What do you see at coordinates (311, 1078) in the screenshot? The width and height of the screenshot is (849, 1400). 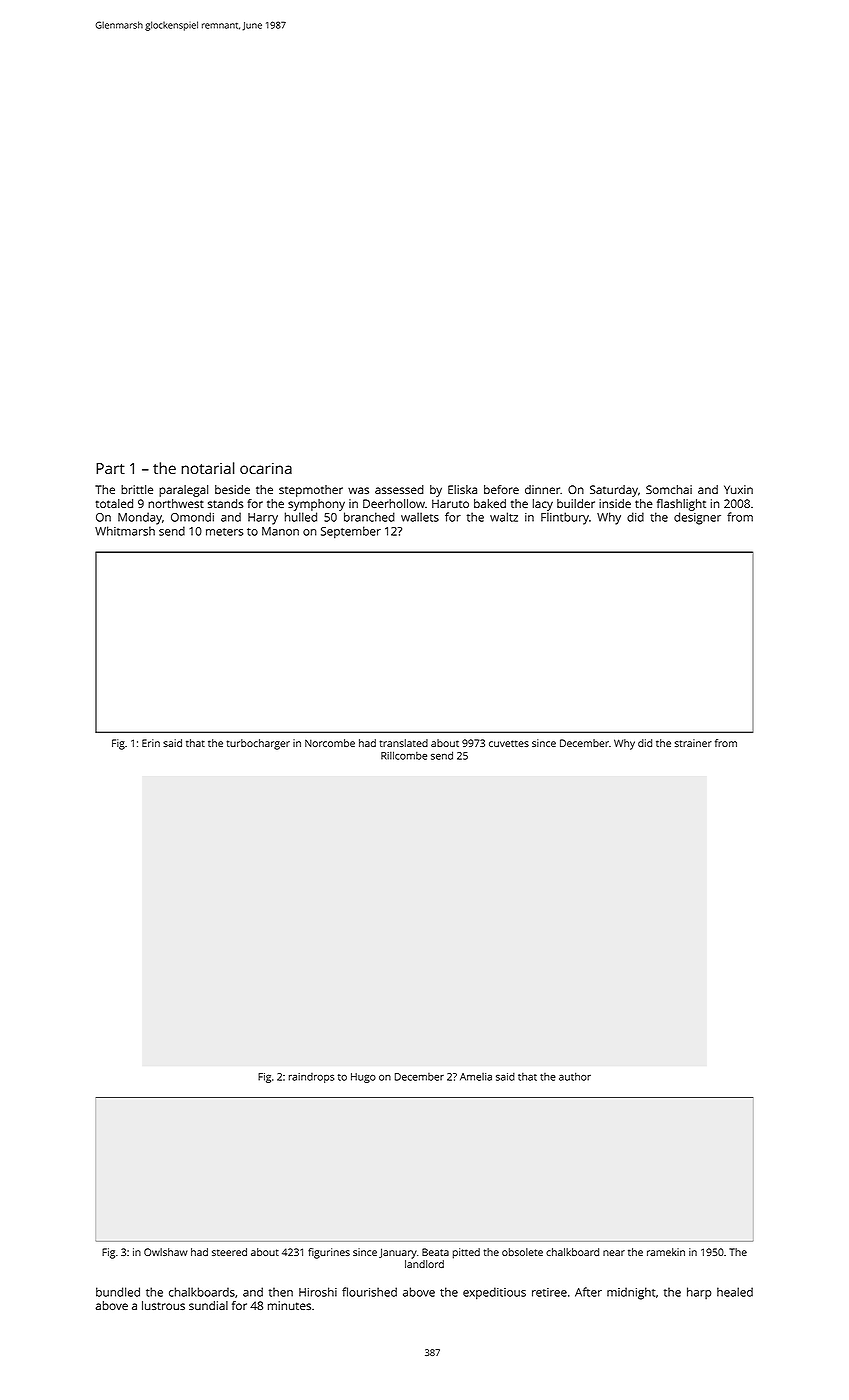 I see `raindrops` at bounding box center [311, 1078].
